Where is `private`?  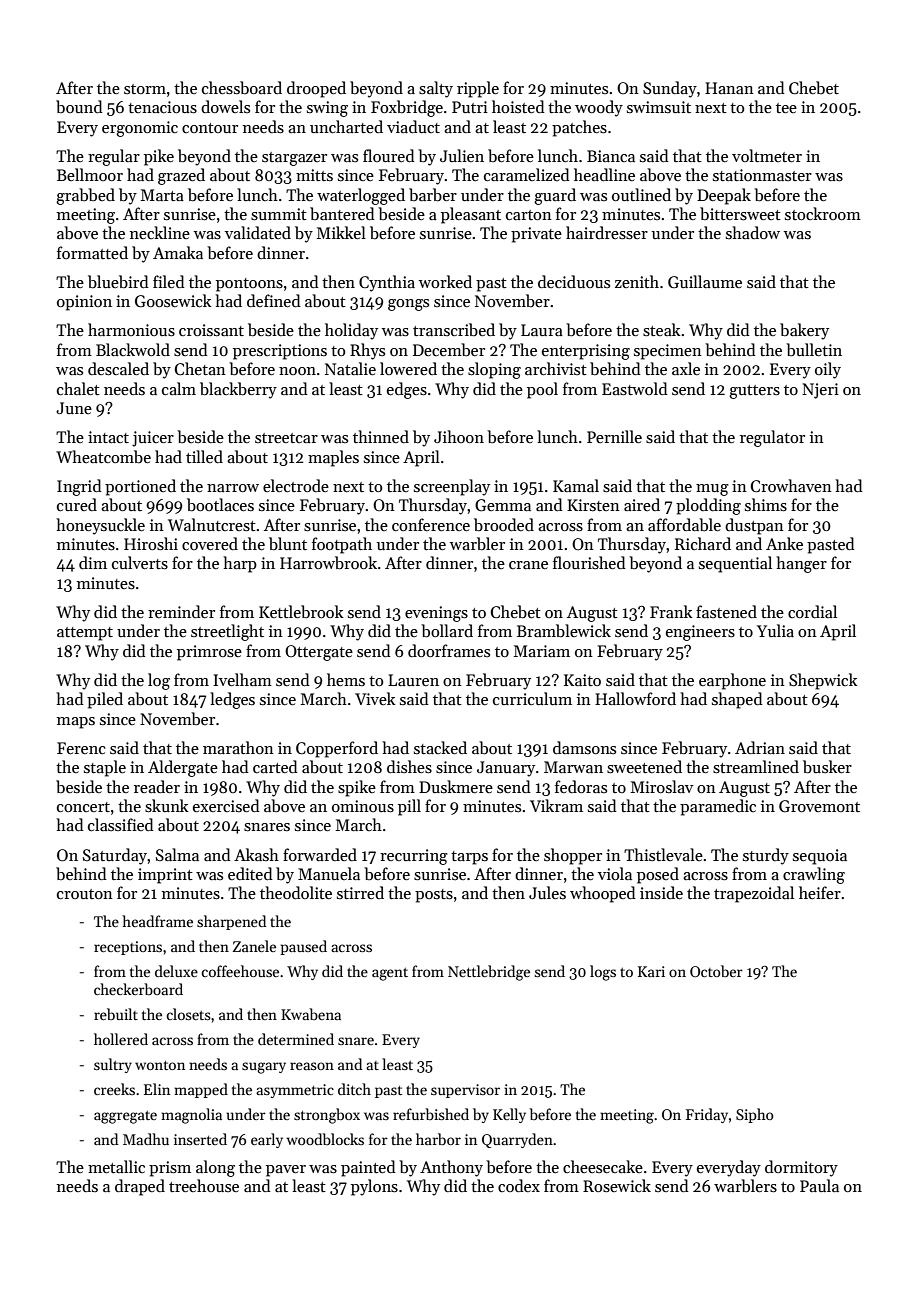 private is located at coordinates (536, 235).
